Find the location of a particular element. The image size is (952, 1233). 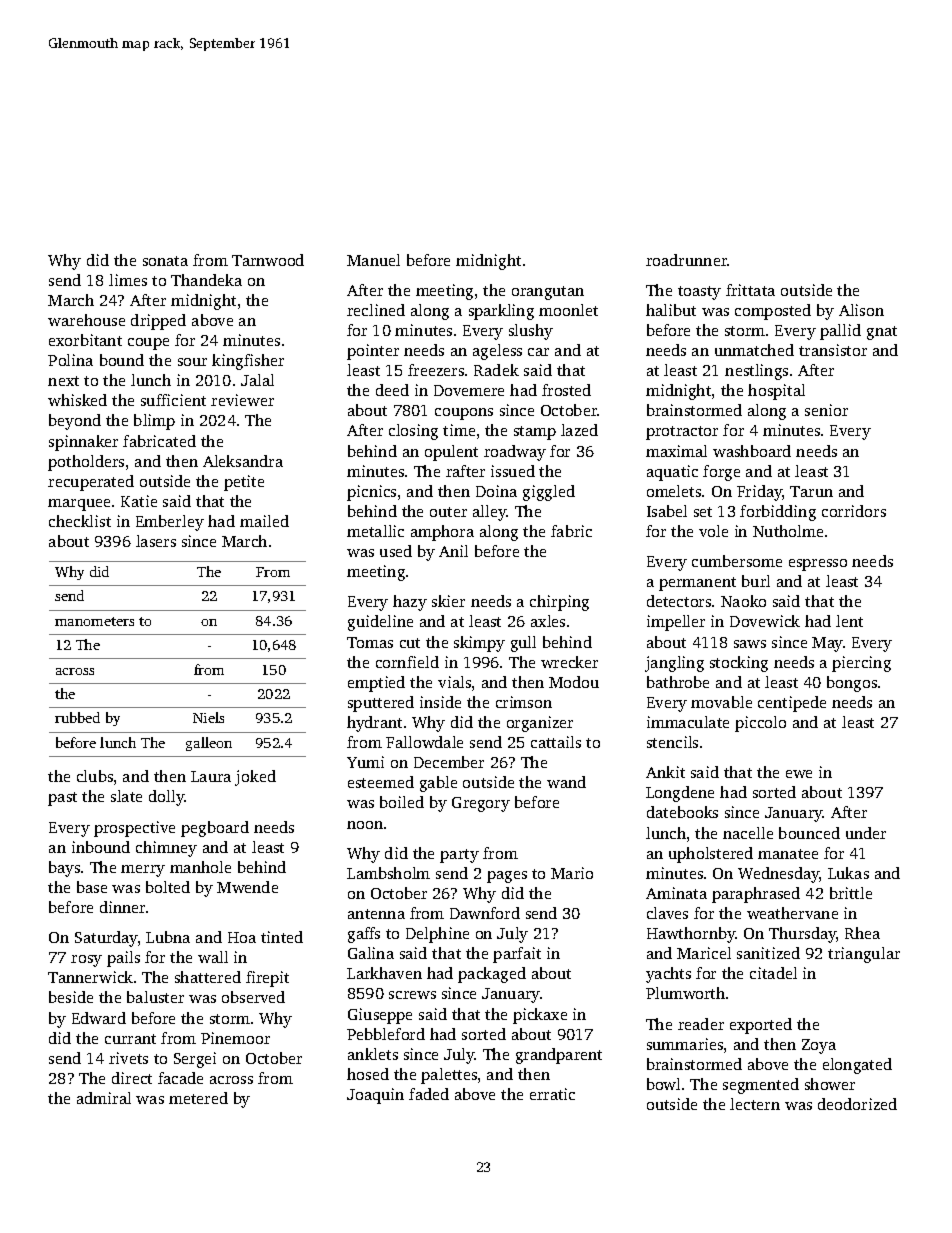

Dovewick is located at coordinates (765, 621).
